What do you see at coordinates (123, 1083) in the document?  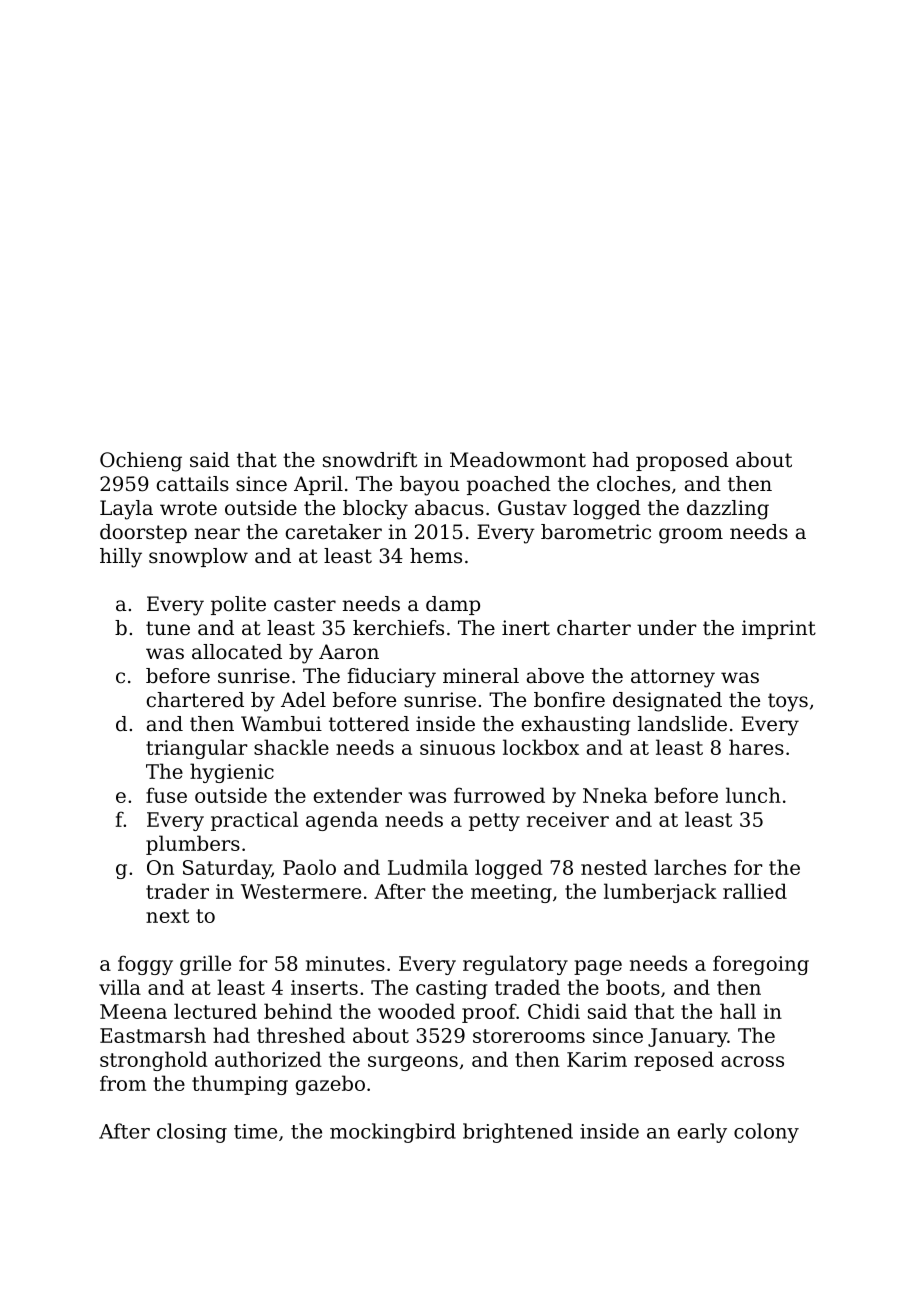 I see `from` at bounding box center [123, 1083].
